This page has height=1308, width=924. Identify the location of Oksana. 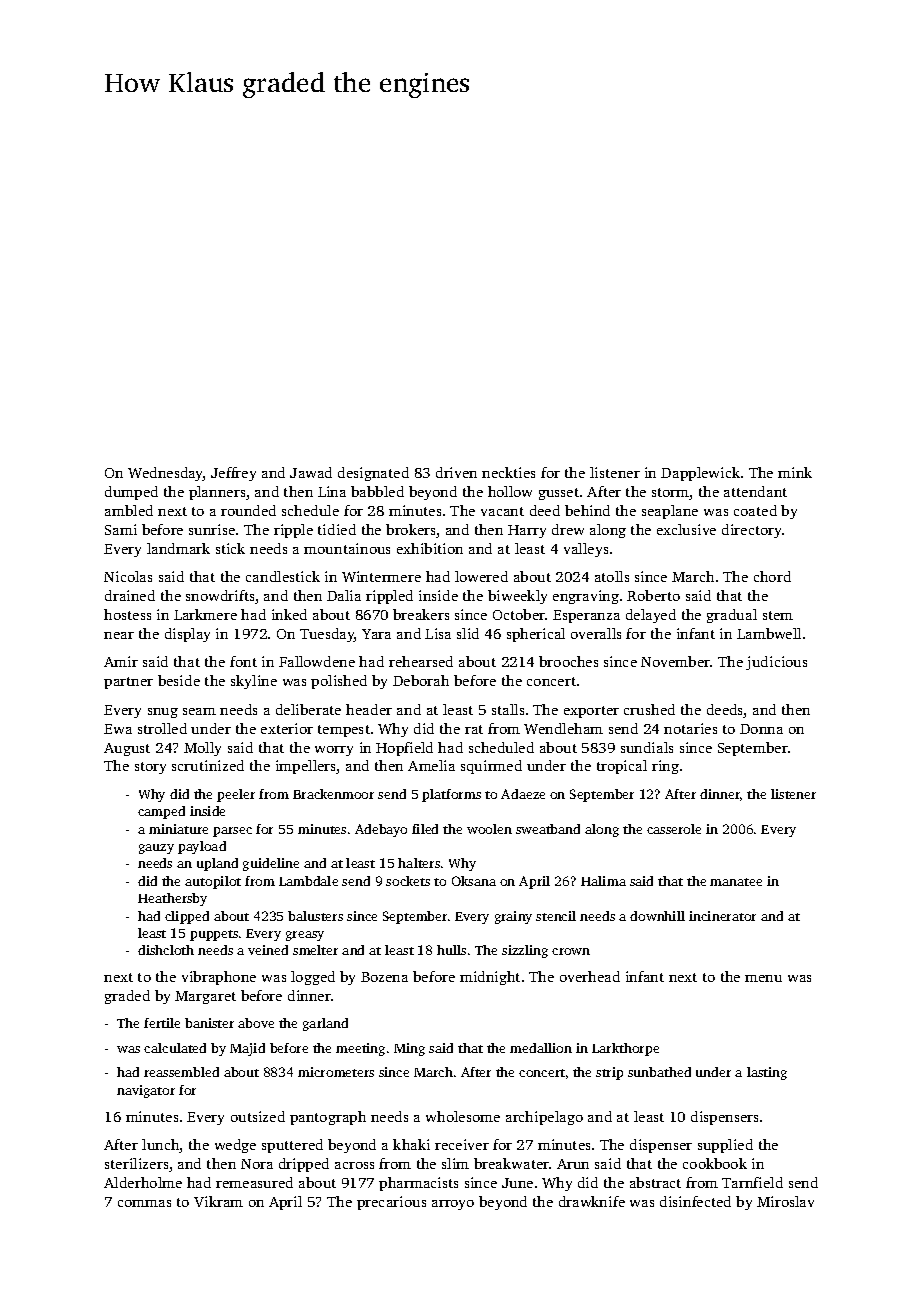
(474, 881).
